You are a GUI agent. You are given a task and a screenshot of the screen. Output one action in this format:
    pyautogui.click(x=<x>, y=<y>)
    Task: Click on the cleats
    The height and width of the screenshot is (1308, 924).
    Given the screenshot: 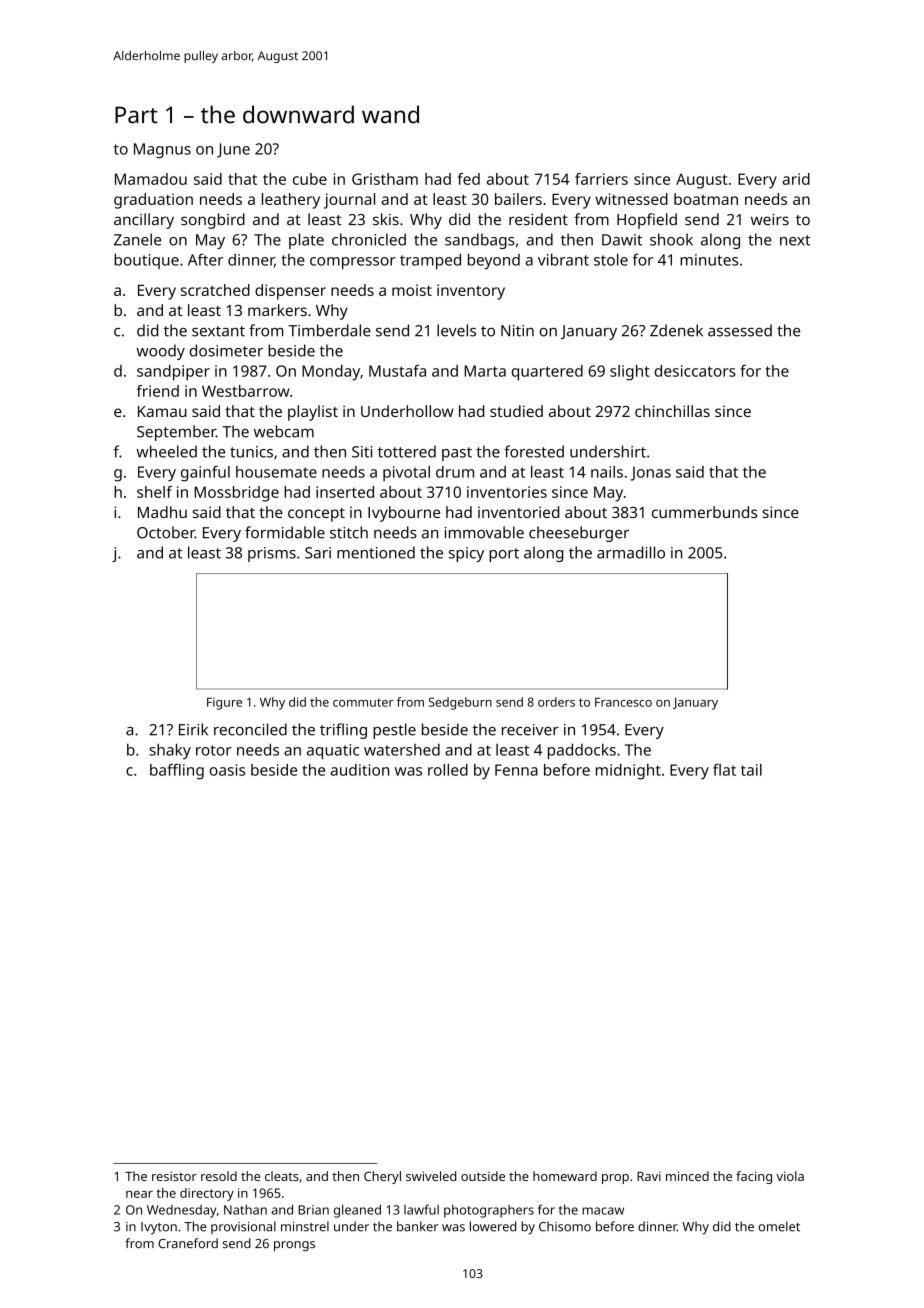 What is the action you would take?
    pyautogui.click(x=282, y=1176)
